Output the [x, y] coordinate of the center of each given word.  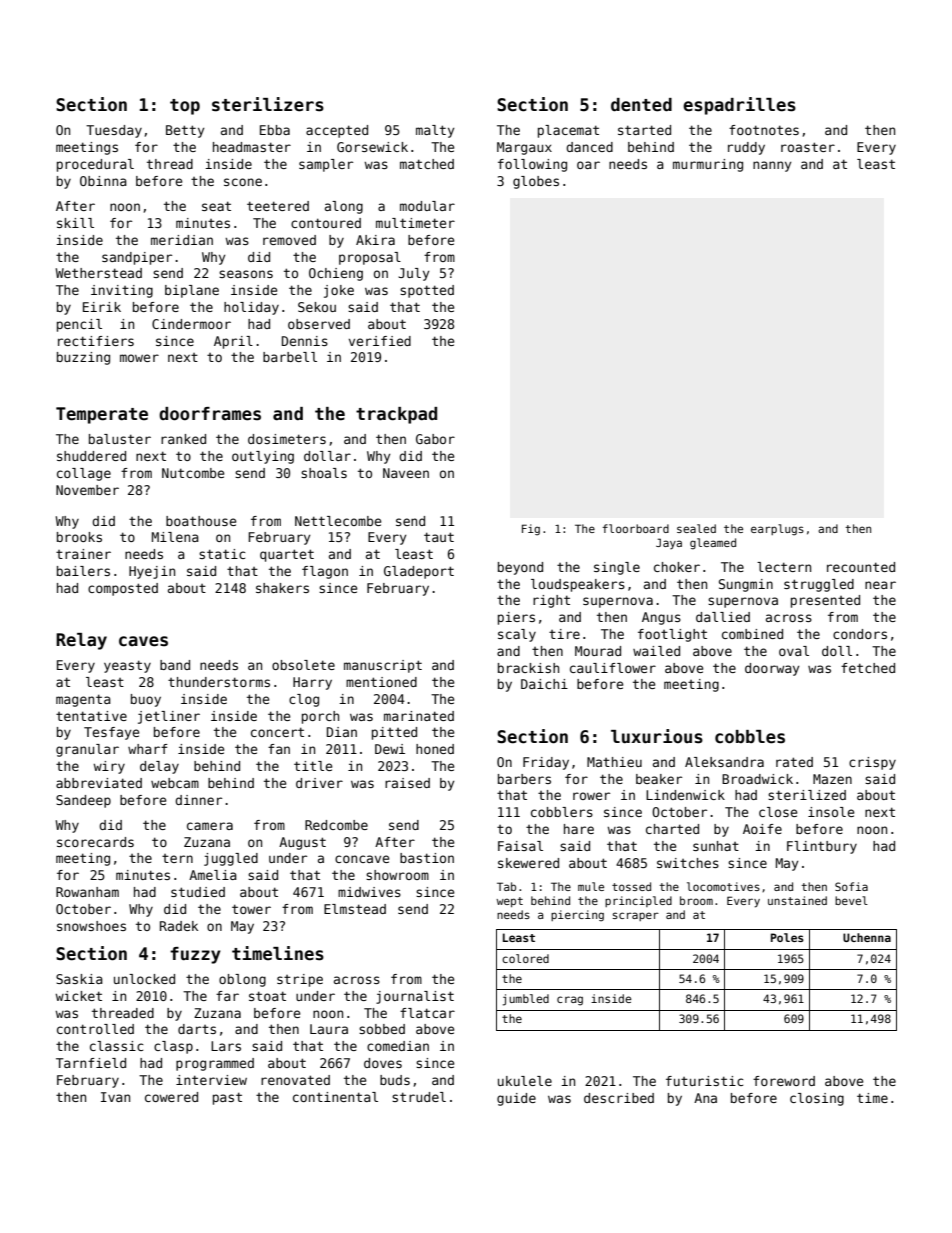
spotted [427, 291]
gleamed [713, 544]
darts [197, 1029]
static [222, 554]
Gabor [435, 439]
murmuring [708, 165]
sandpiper [137, 258]
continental [335, 1097]
